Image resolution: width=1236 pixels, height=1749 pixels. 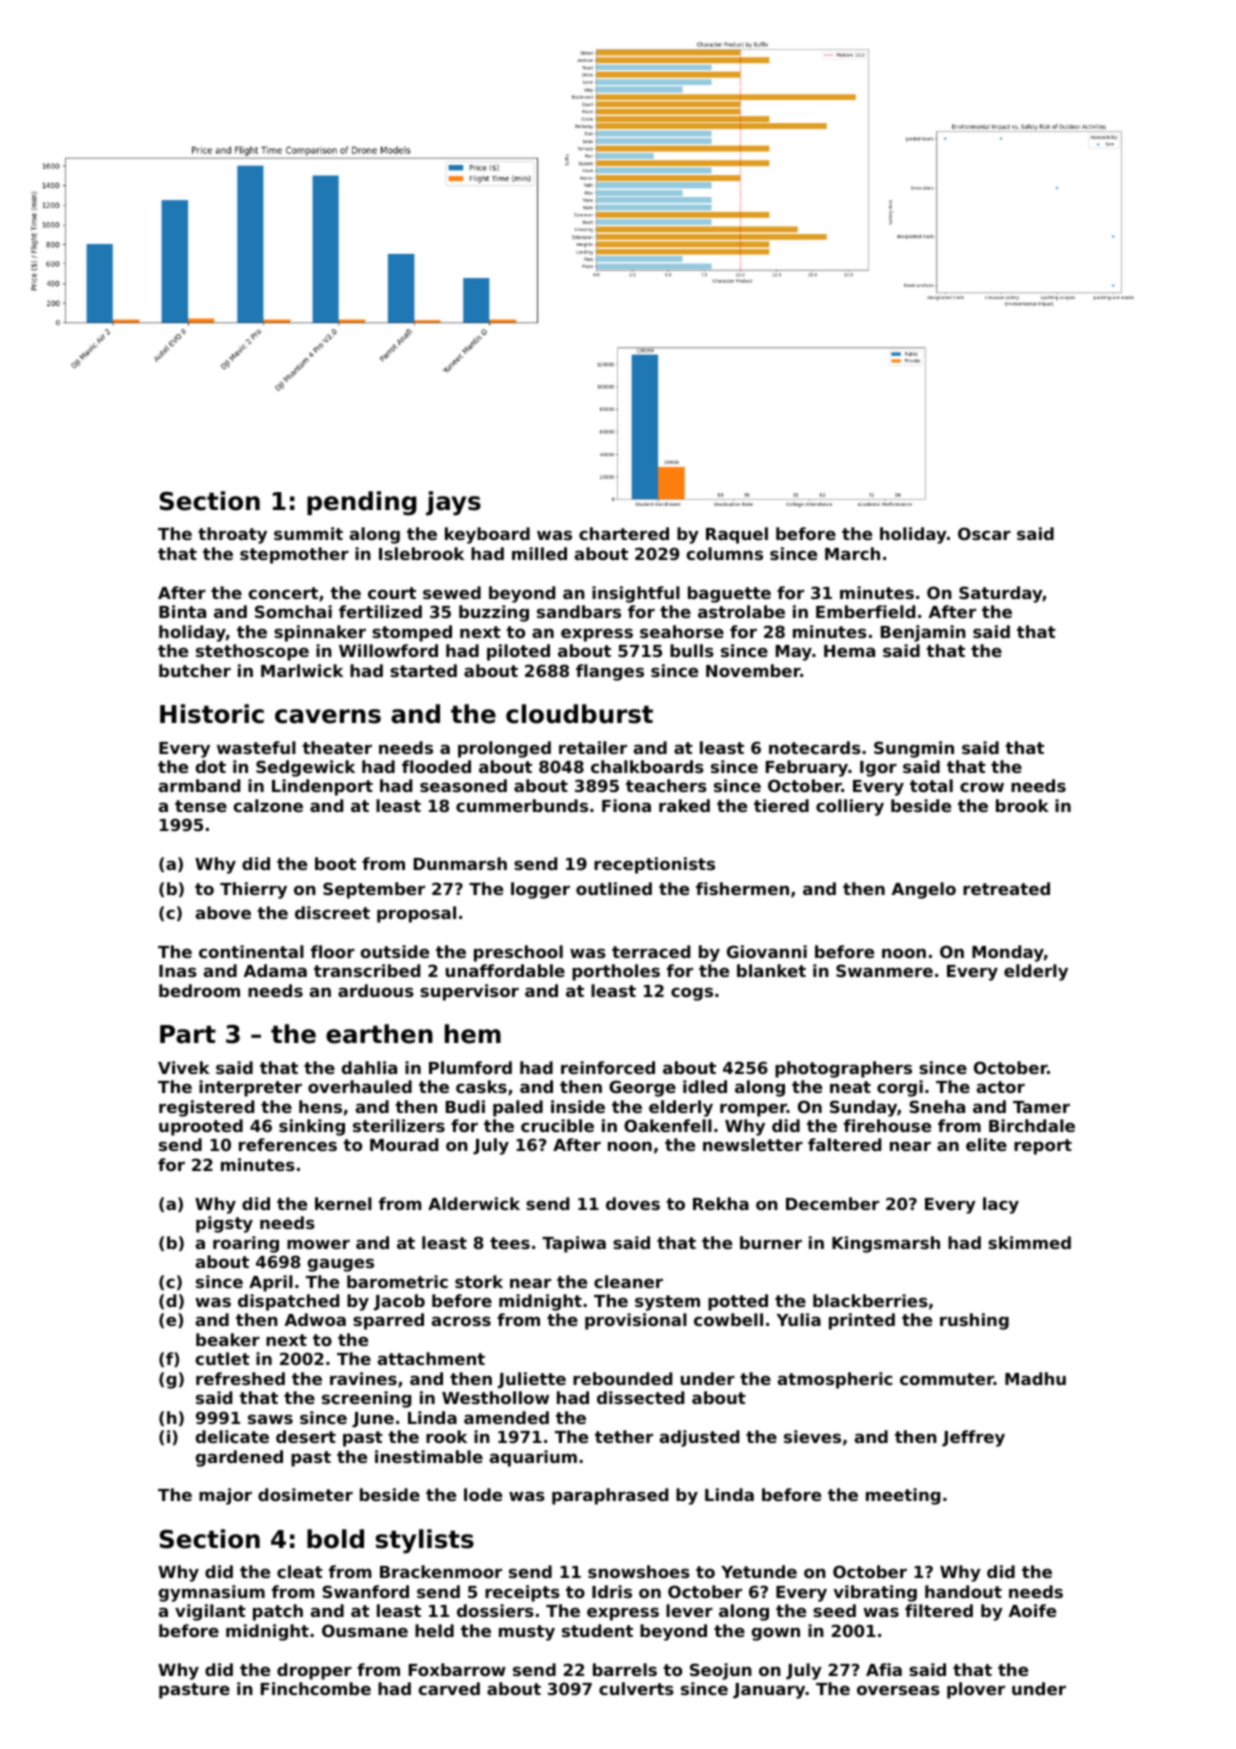 I want to click on Aoife, so click(x=1032, y=1610).
